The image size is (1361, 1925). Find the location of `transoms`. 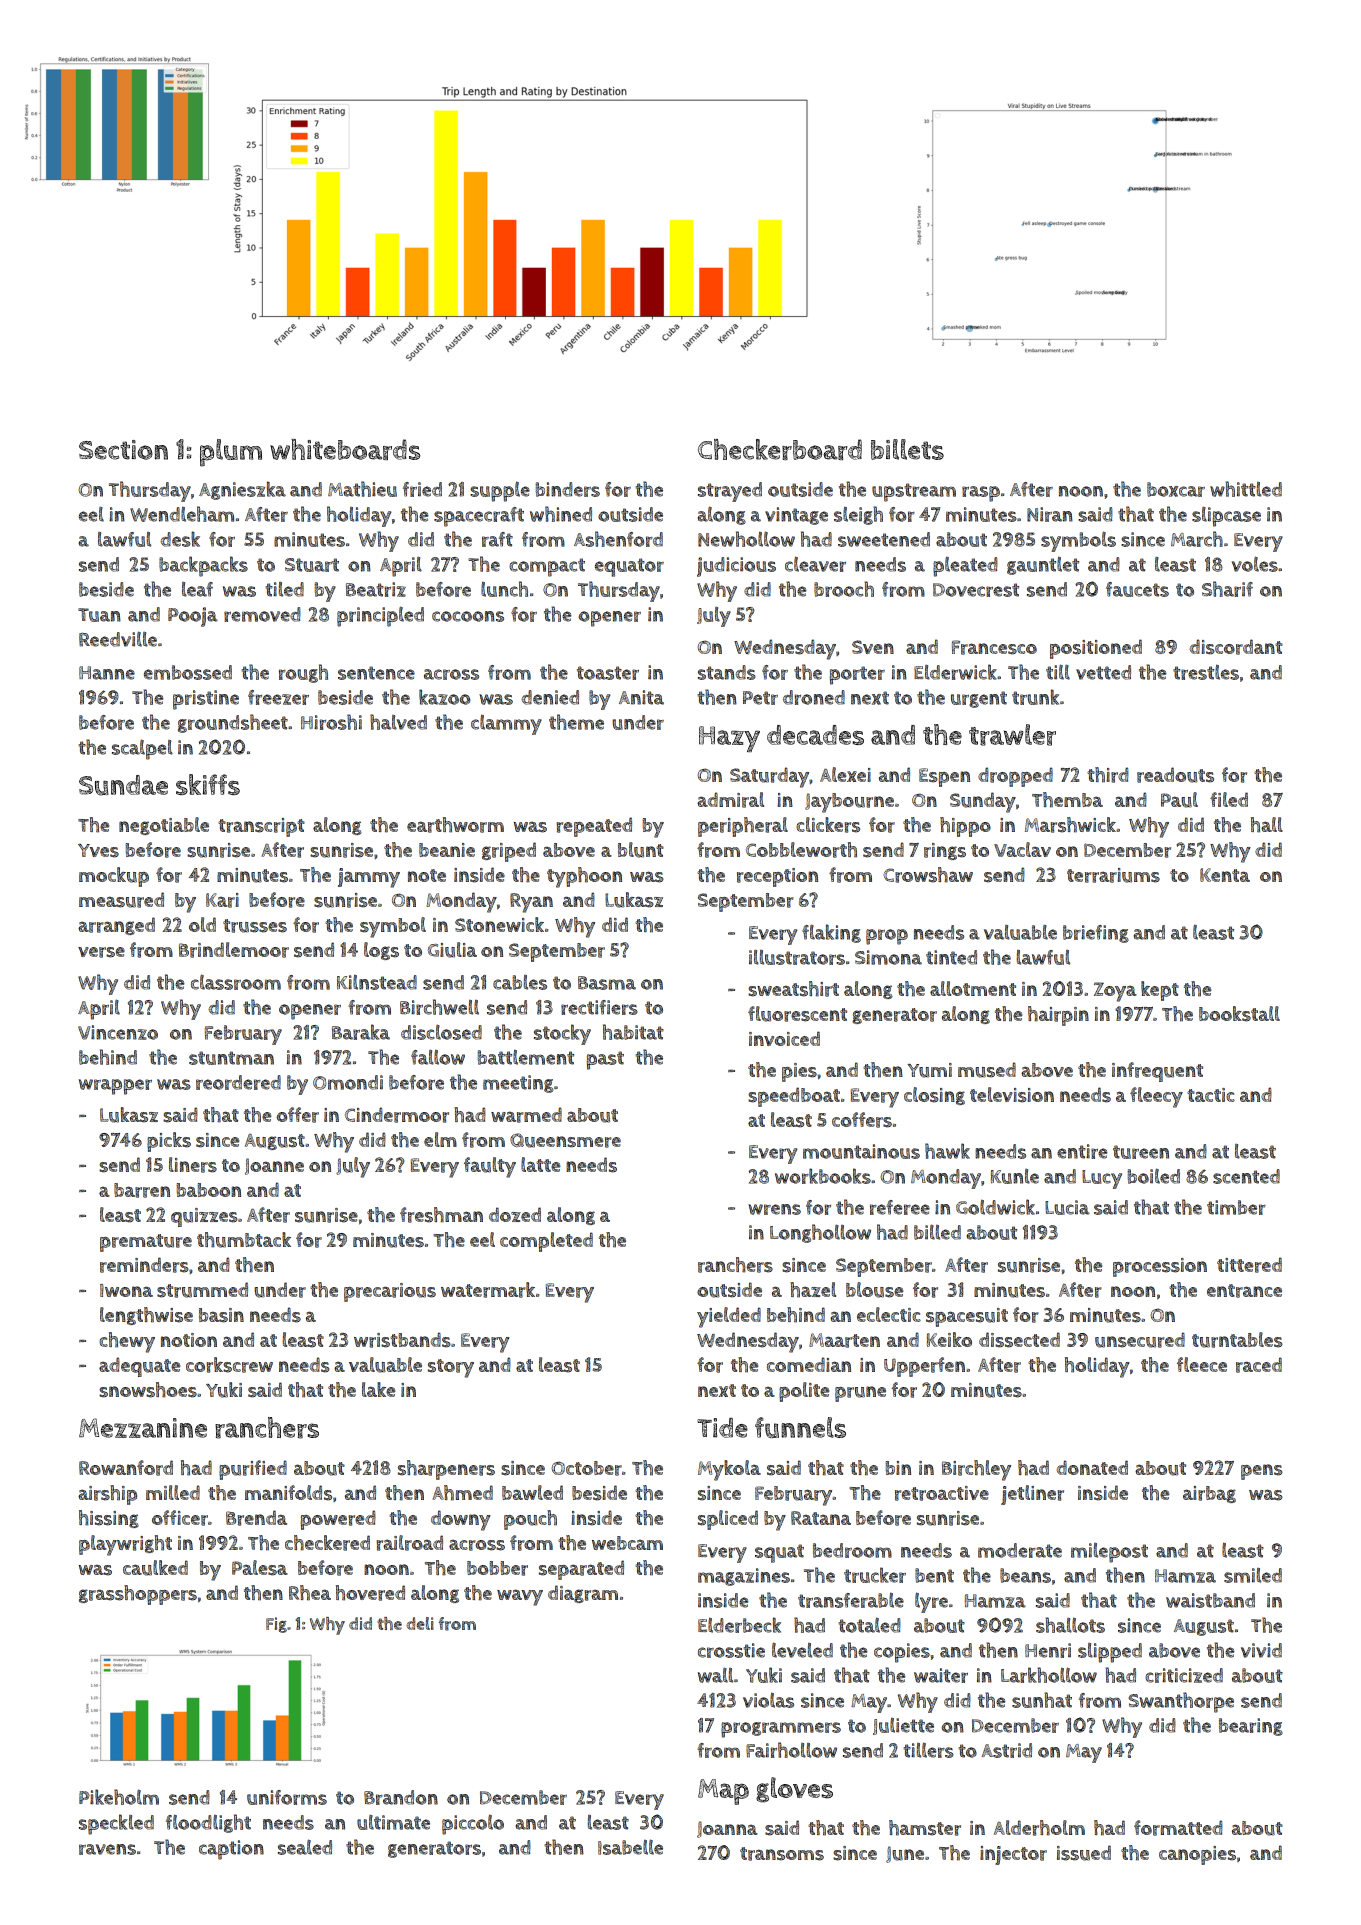

transoms is located at coordinates (782, 1854).
